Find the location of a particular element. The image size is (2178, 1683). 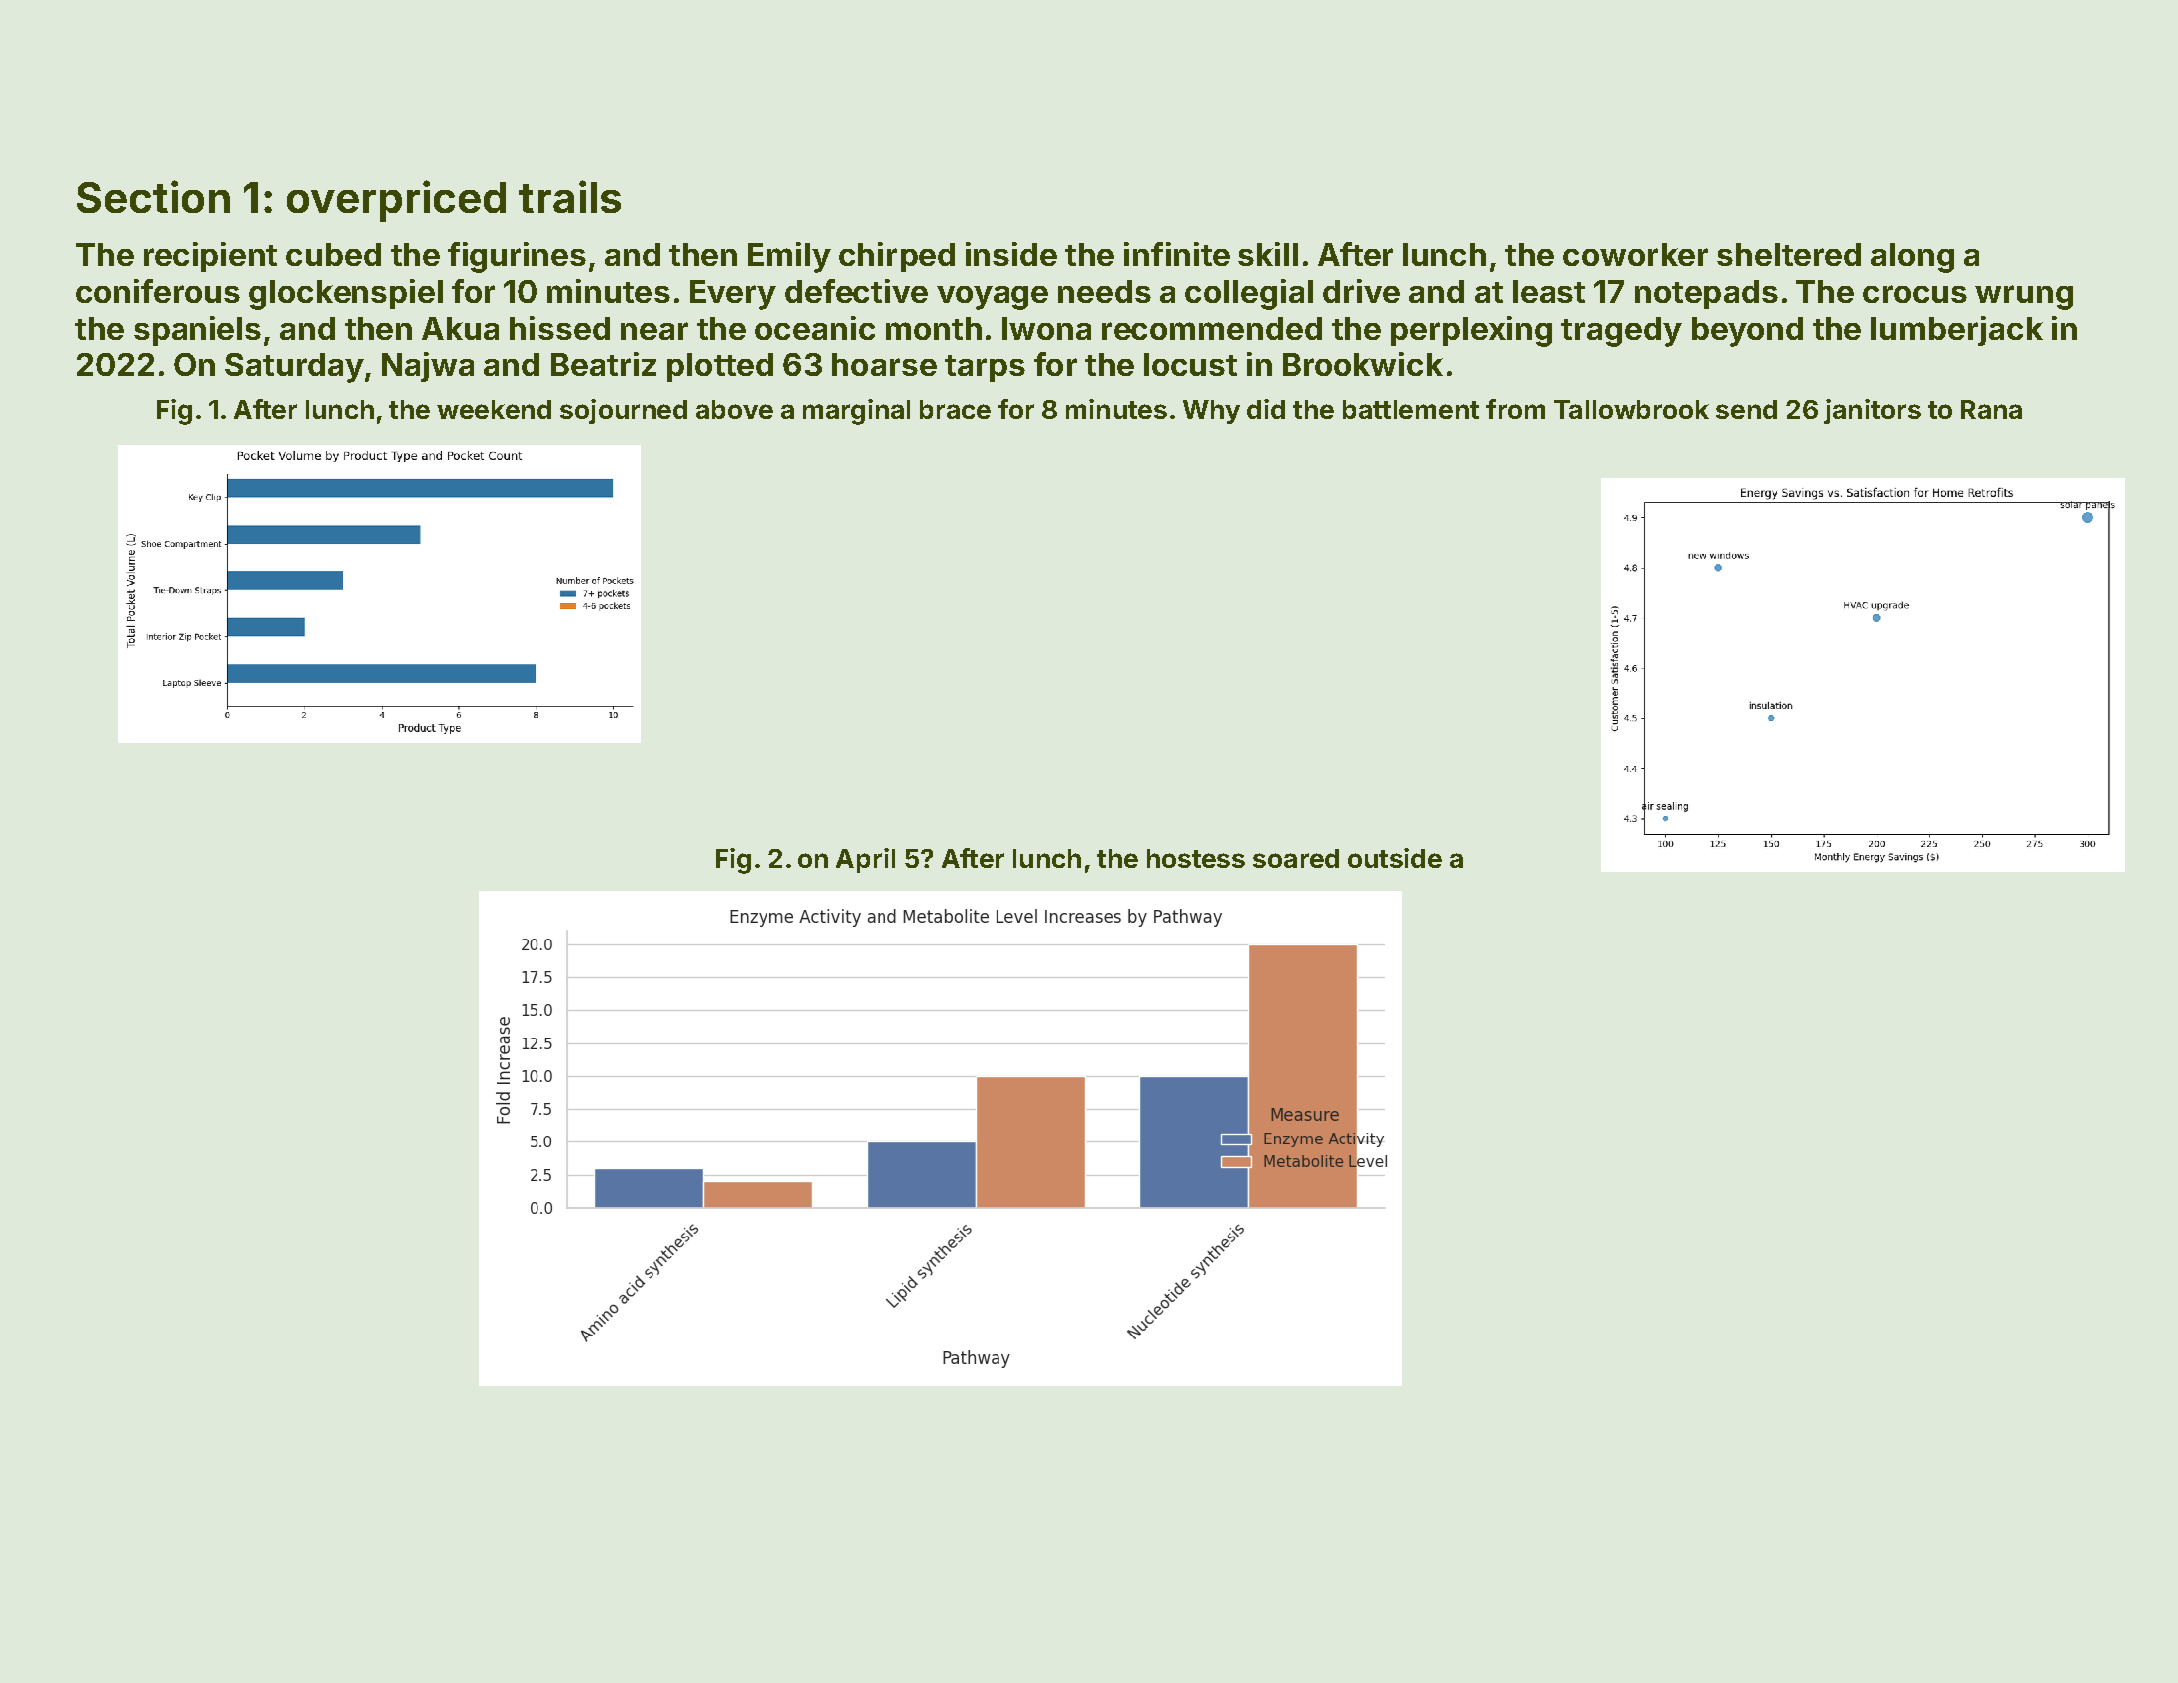

soared is located at coordinates (1296, 858).
